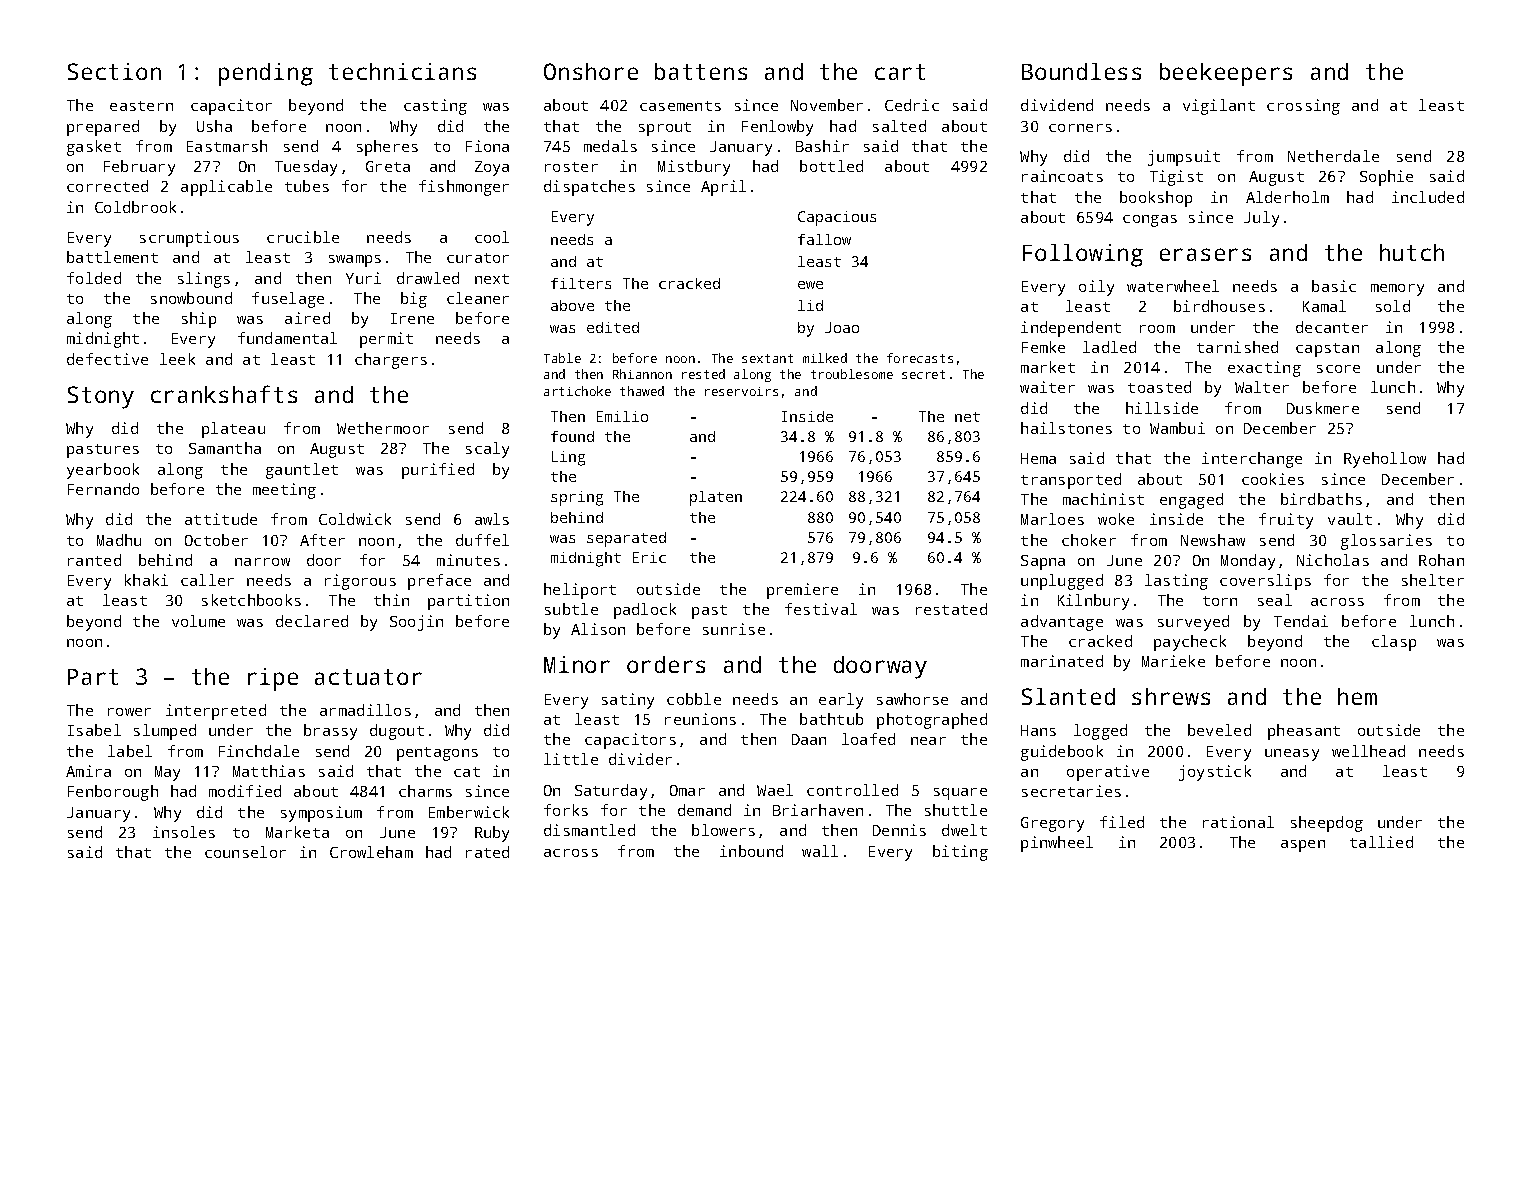  What do you see at coordinates (960, 794) in the image?
I see `square` at bounding box center [960, 794].
